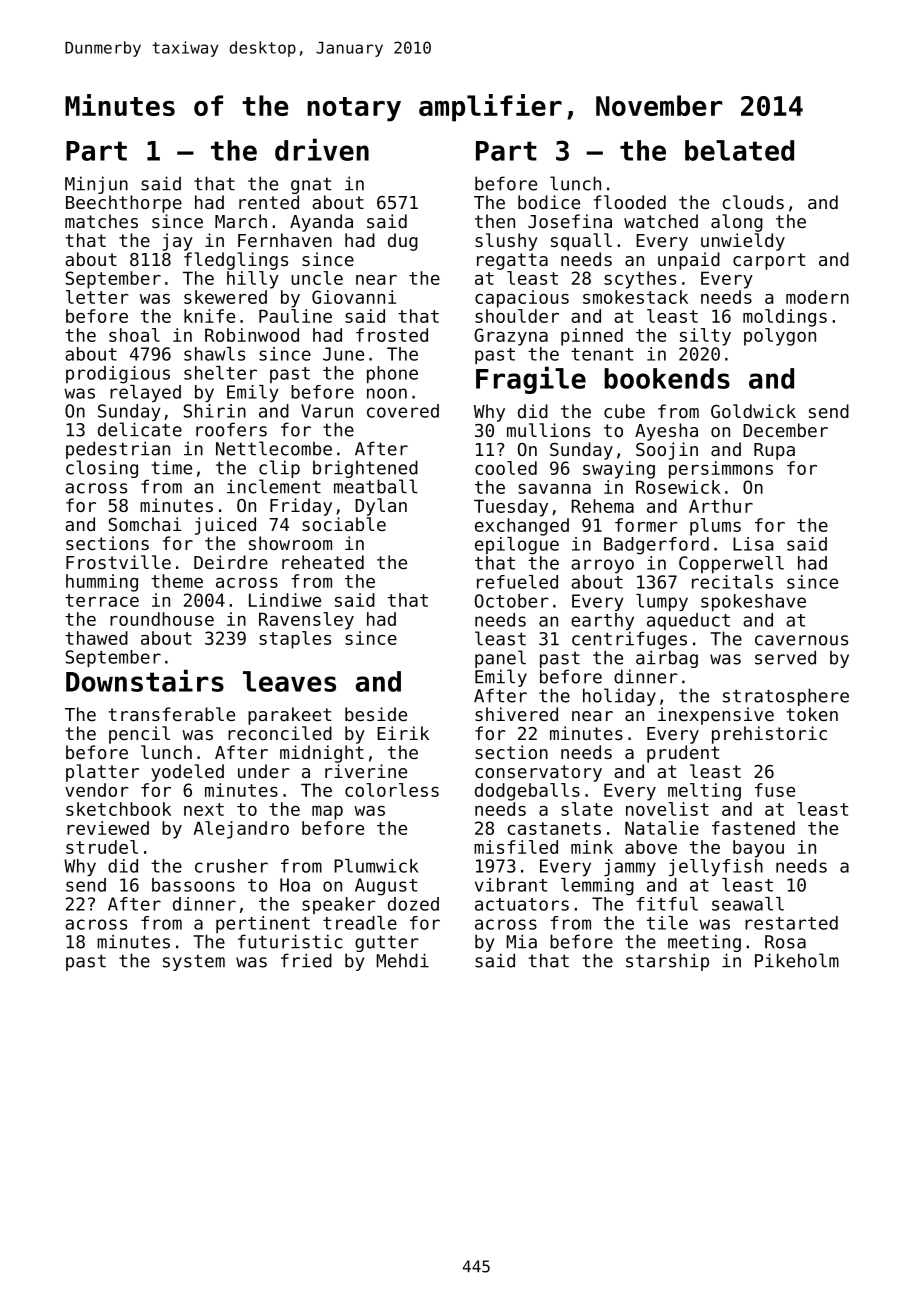  What do you see at coordinates (739, 150) in the document?
I see `belated` at bounding box center [739, 150].
